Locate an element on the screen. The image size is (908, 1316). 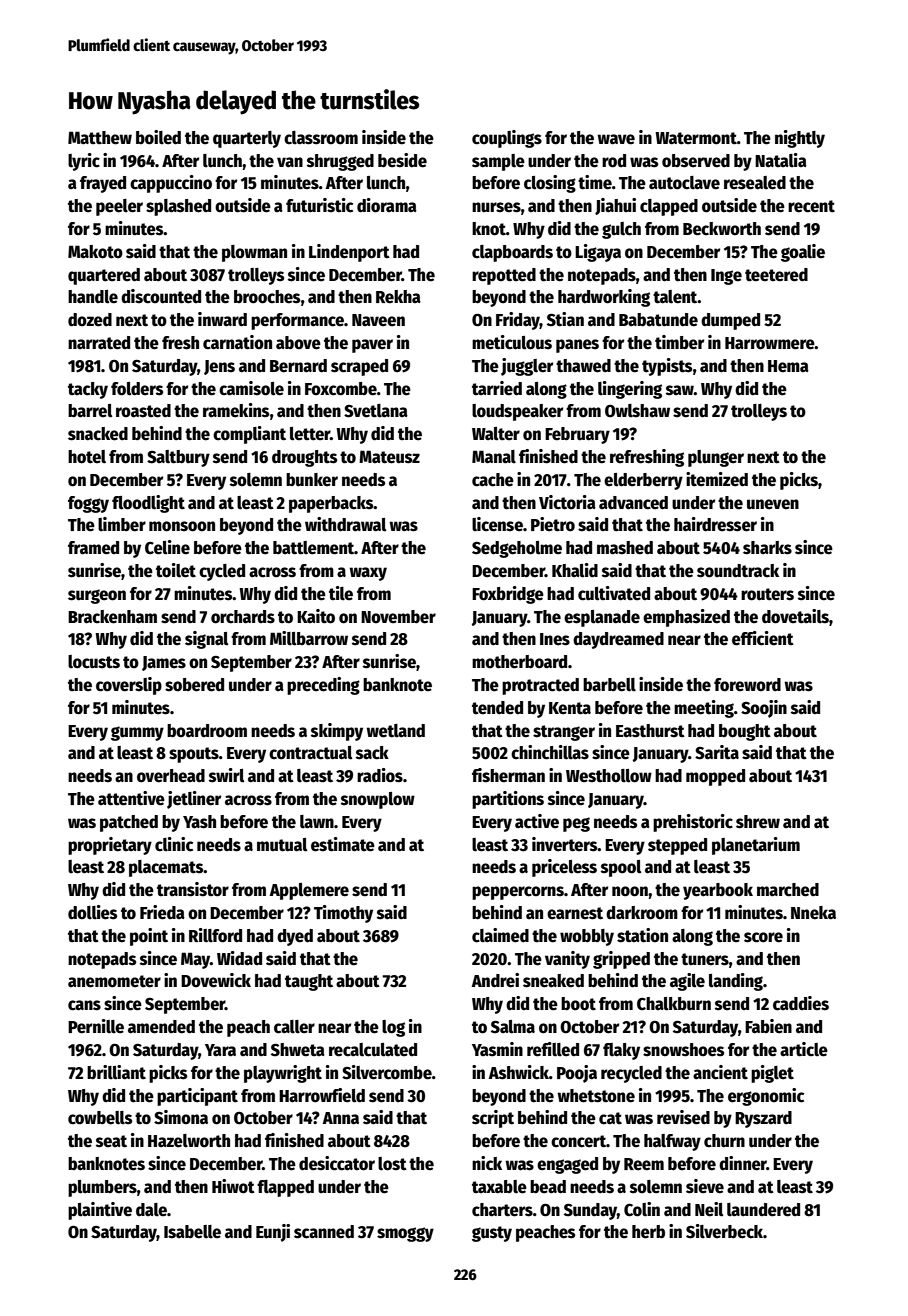
dumped is located at coordinates (730, 321).
